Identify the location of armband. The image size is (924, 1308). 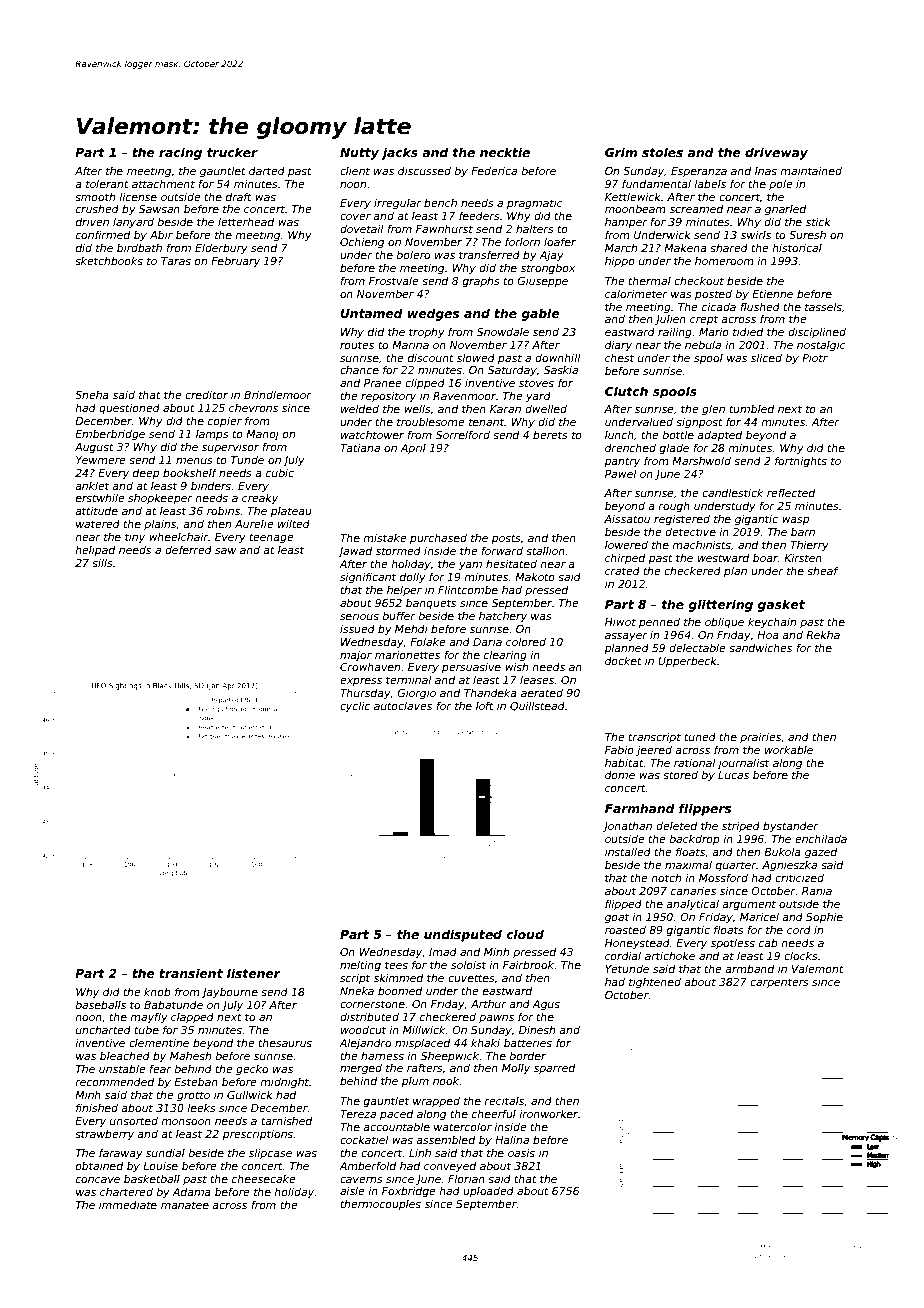
(749, 968).
